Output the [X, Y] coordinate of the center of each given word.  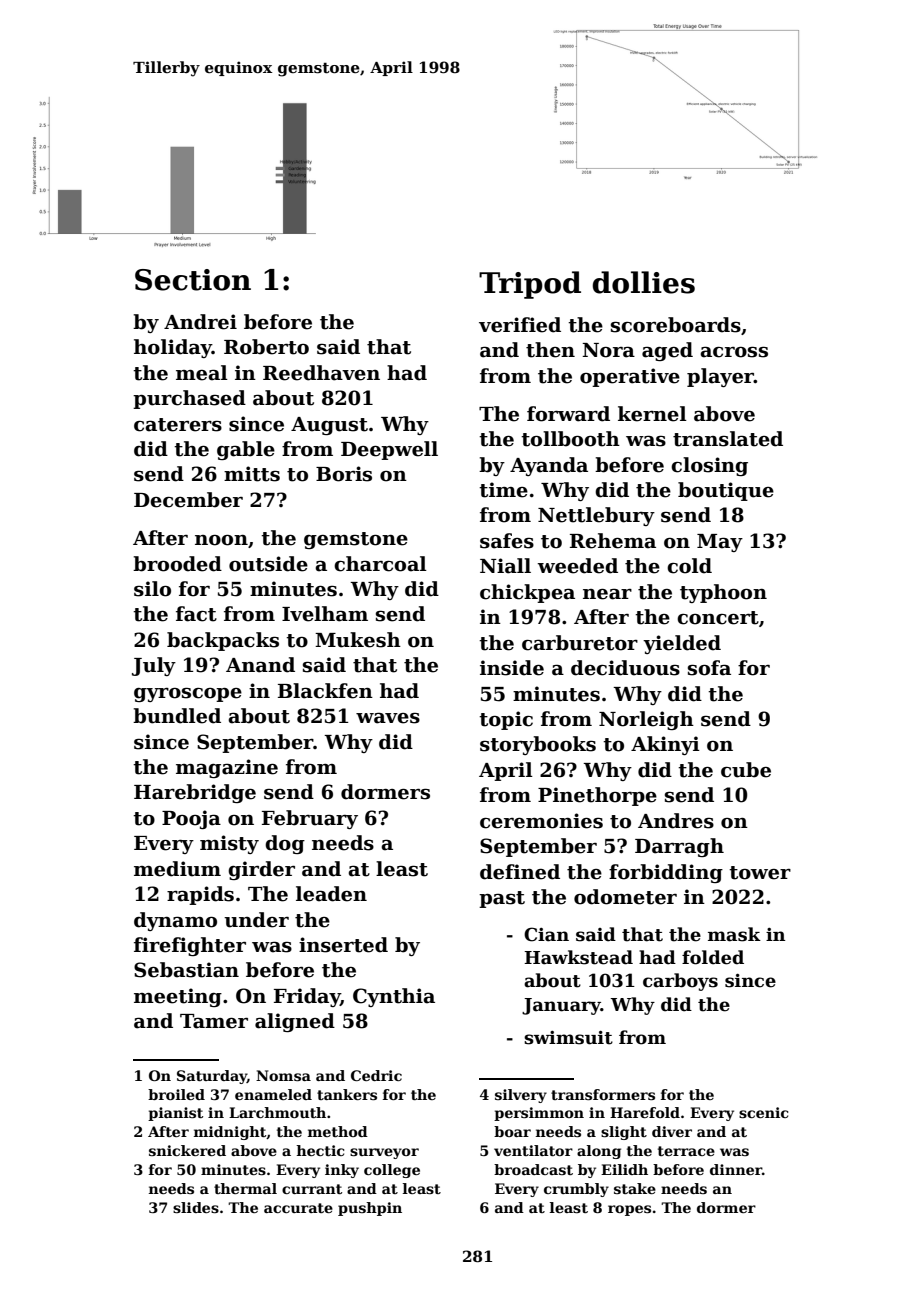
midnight [230, 1133]
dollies [643, 282]
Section [193, 280]
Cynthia [394, 997]
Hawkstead [578, 957]
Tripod [530, 285]
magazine [227, 768]
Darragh [679, 847]
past [502, 899]
